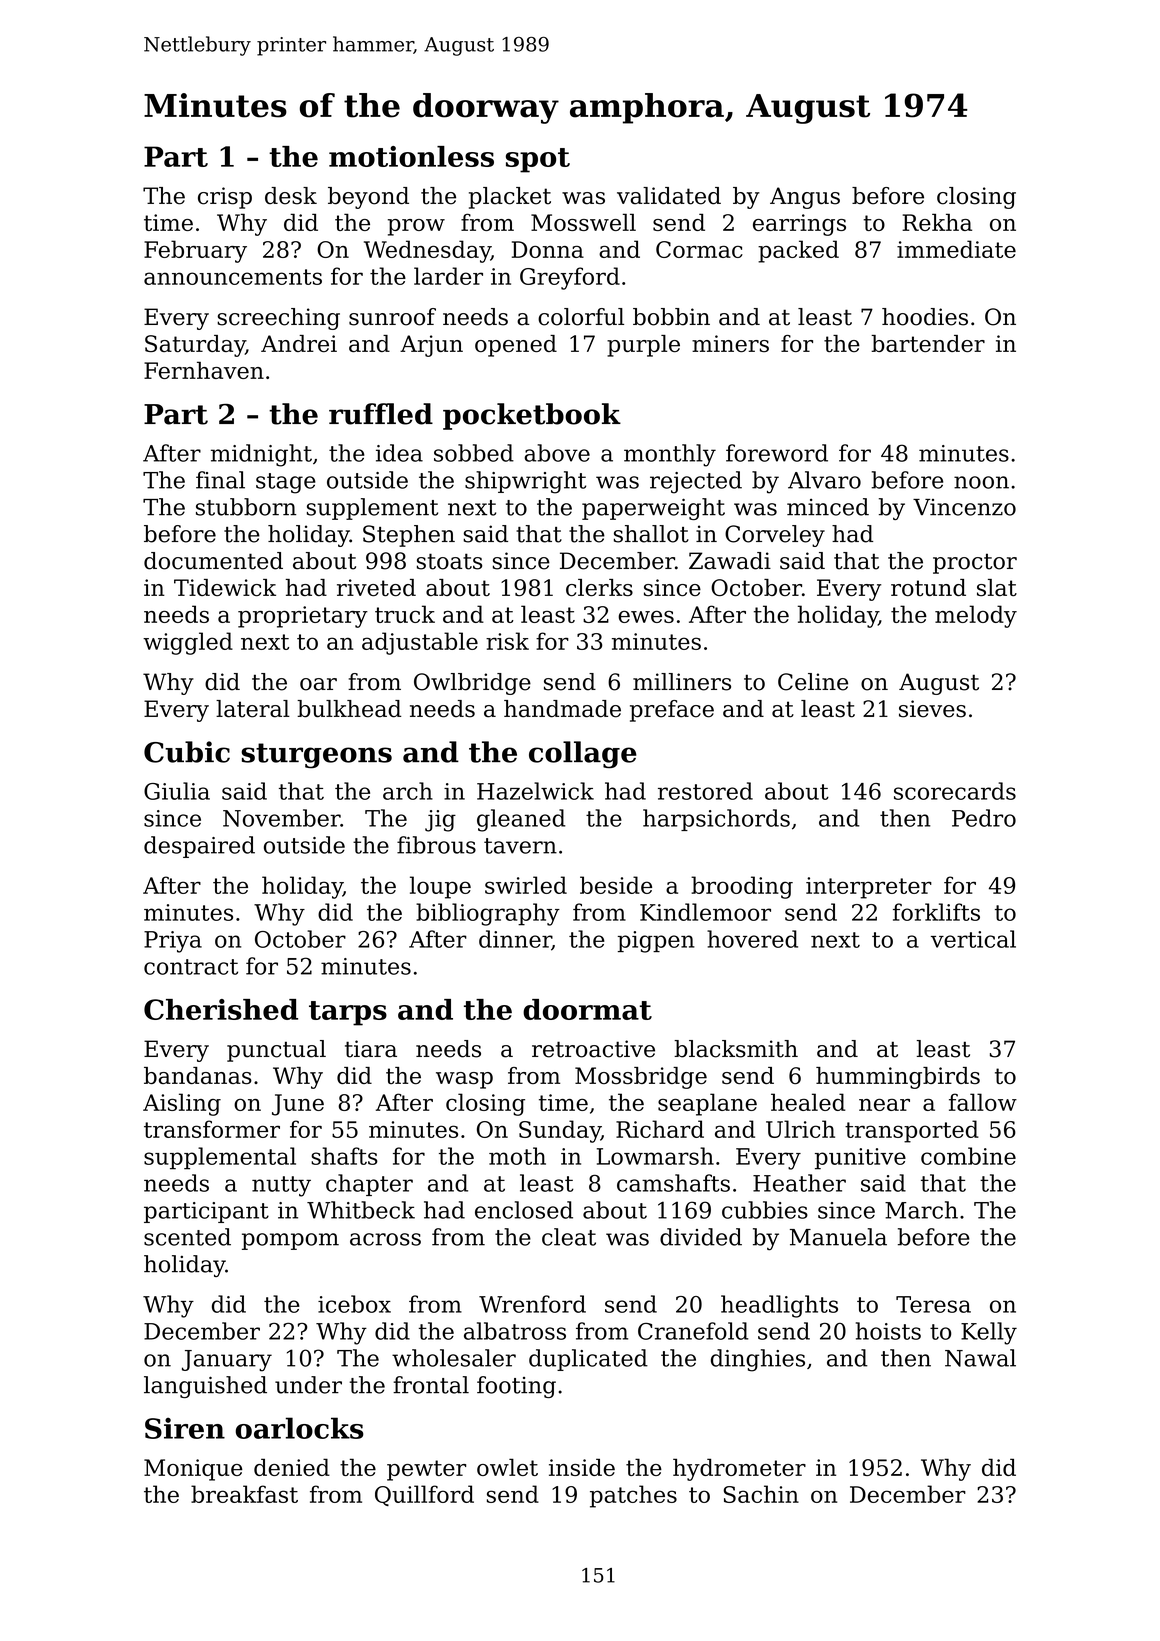  What do you see at coordinates (669, 196) in the document?
I see `validated` at bounding box center [669, 196].
